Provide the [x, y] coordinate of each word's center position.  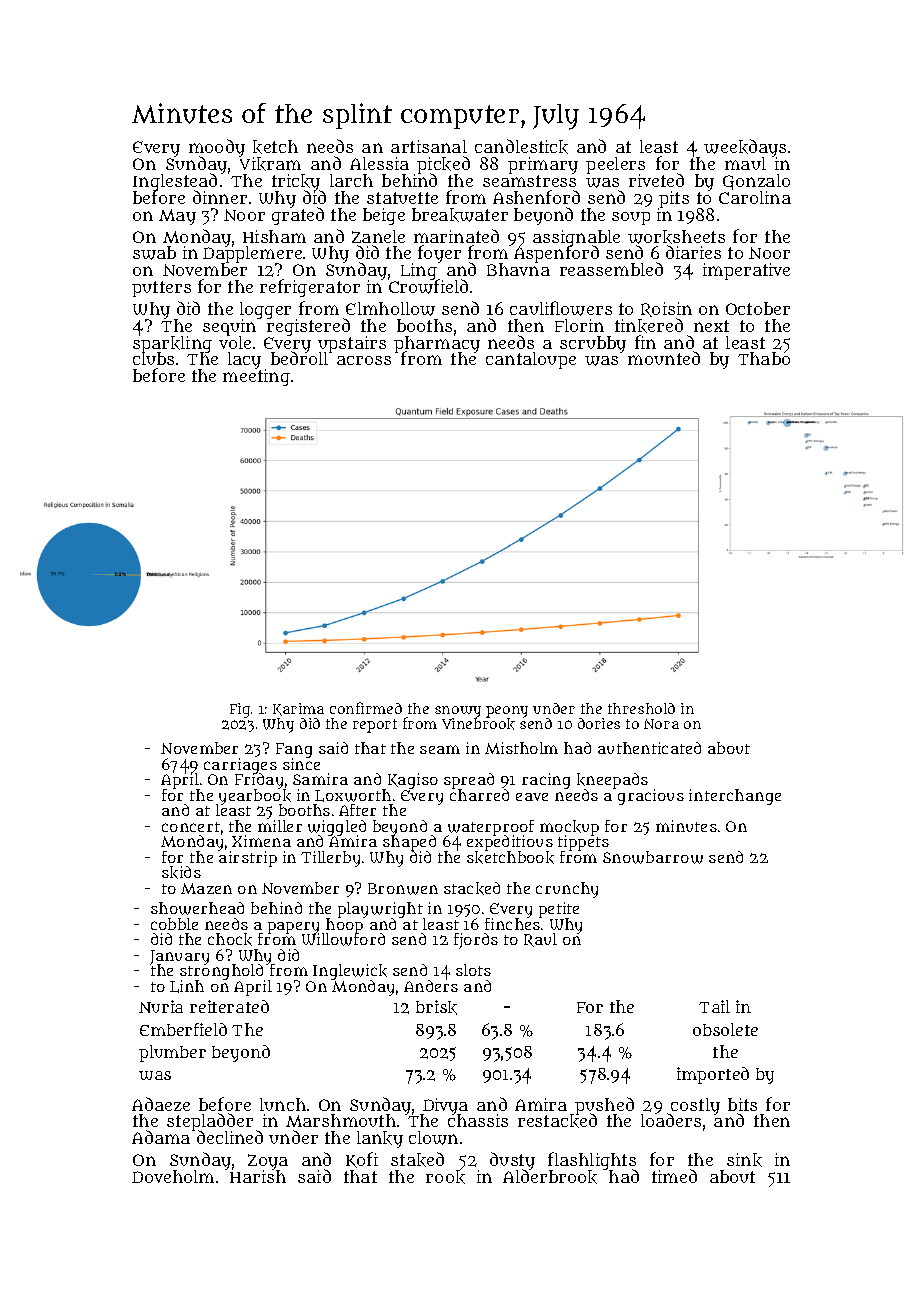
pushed [604, 1106]
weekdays [745, 148]
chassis [478, 1121]
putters [161, 289]
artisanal [429, 146]
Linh [187, 986]
